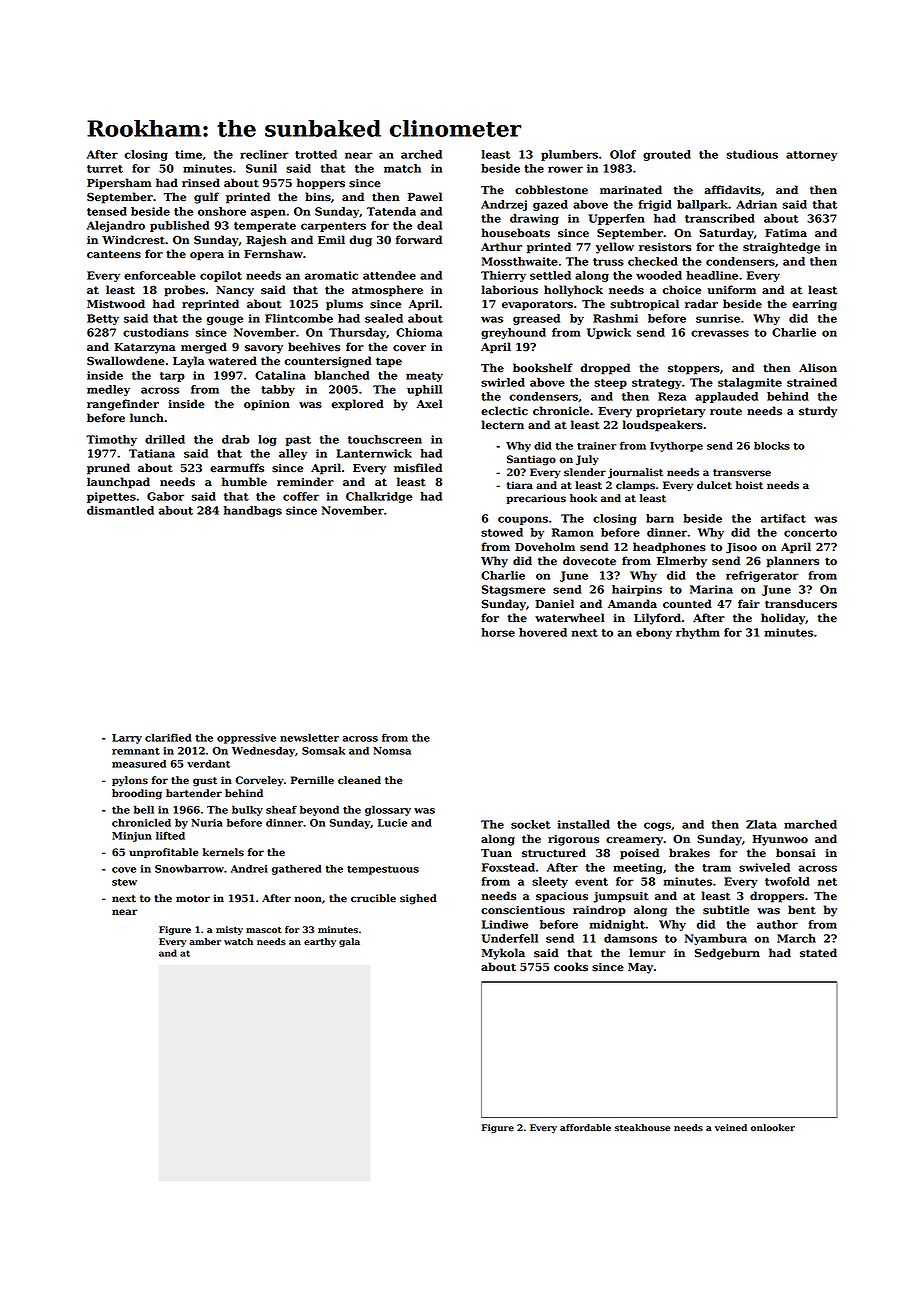 The width and height of the image is (924, 1308). Describe the element at coordinates (731, 1128) in the image. I see `veined` at that location.
